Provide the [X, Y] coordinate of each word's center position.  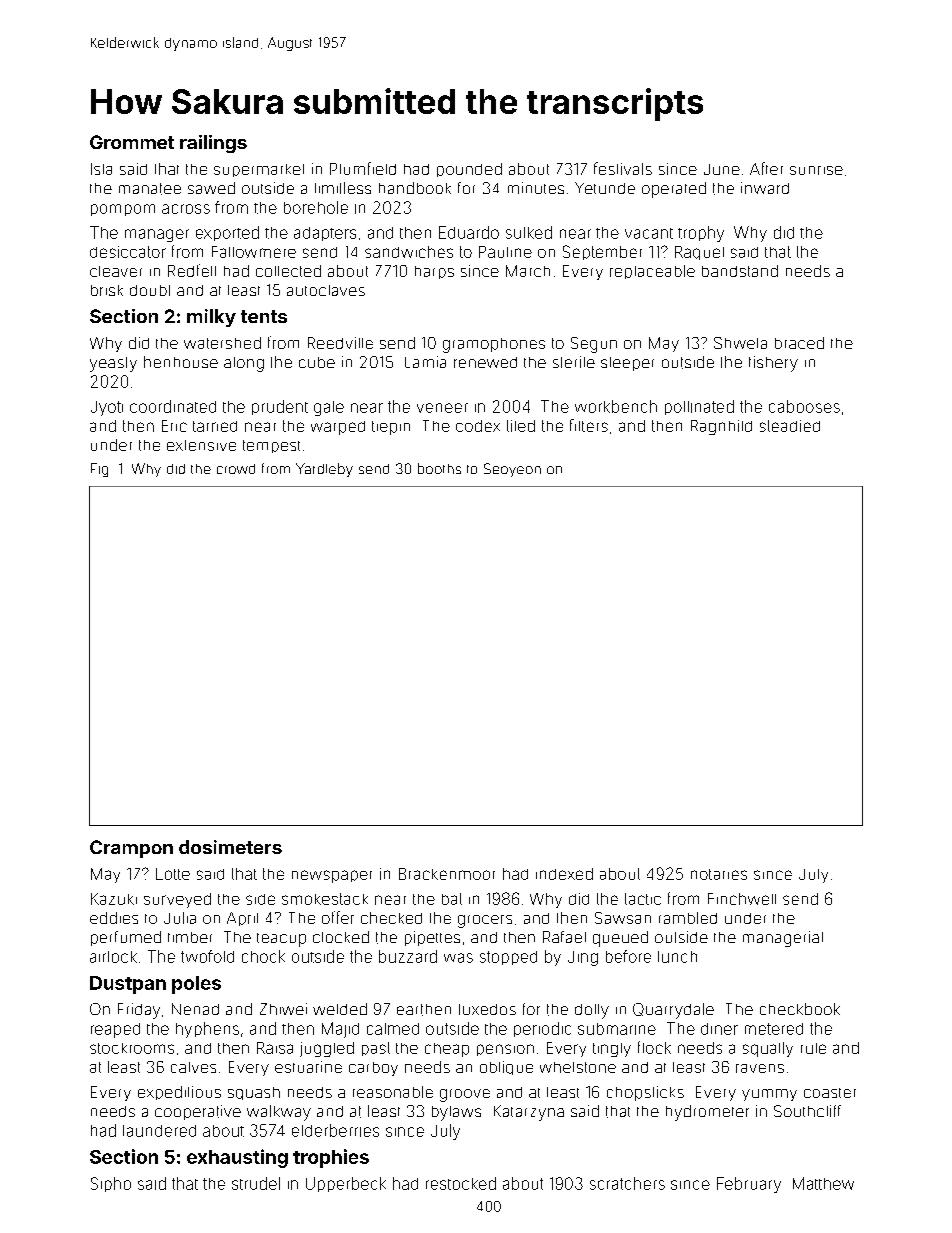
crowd [236, 469]
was [458, 958]
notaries [719, 874]
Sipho [111, 1184]
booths [439, 468]
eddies [114, 918]
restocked [461, 1183]
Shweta [740, 343]
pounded [469, 170]
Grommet [132, 142]
